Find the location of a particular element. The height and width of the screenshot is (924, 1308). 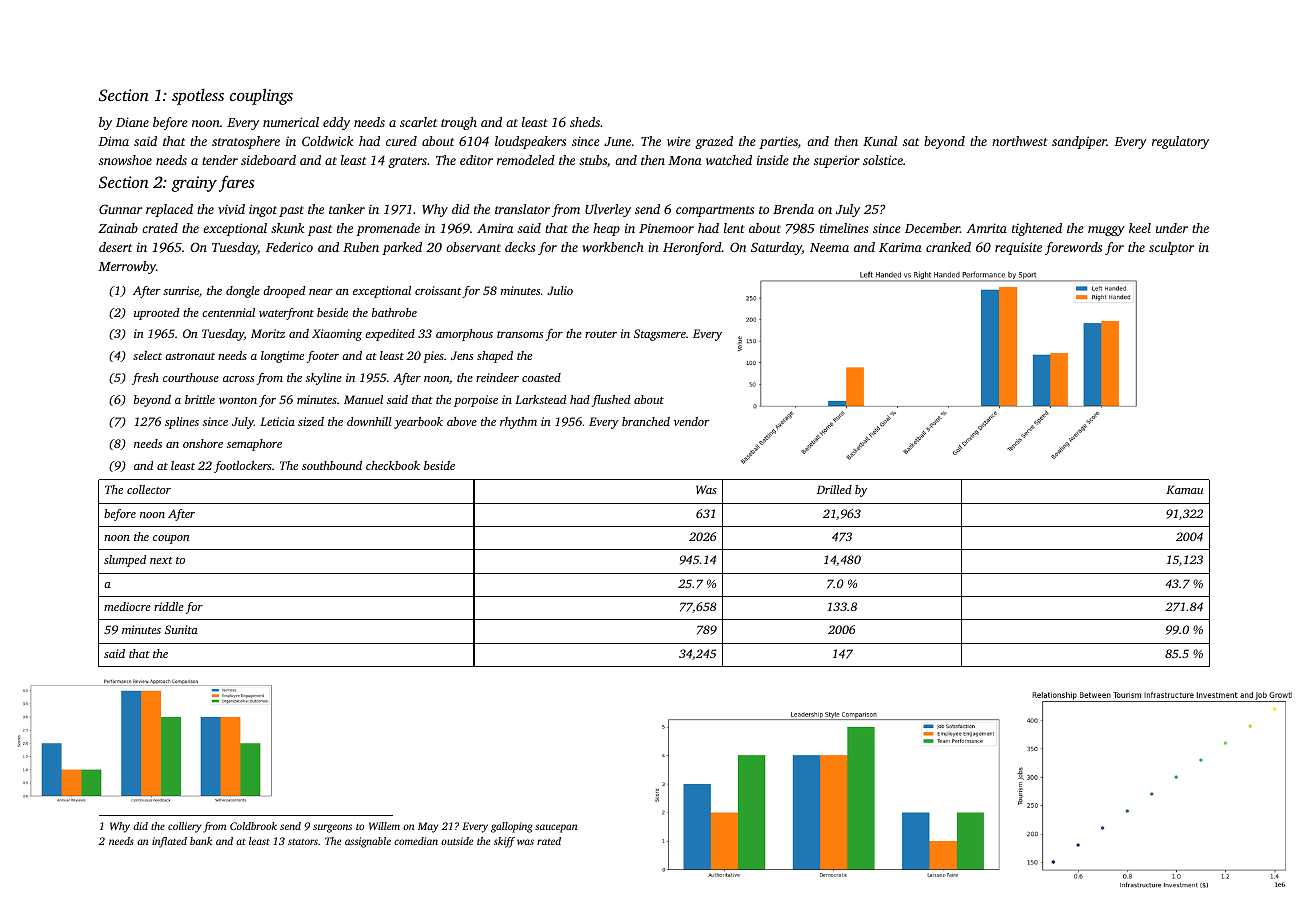

sheds is located at coordinates (585, 122).
